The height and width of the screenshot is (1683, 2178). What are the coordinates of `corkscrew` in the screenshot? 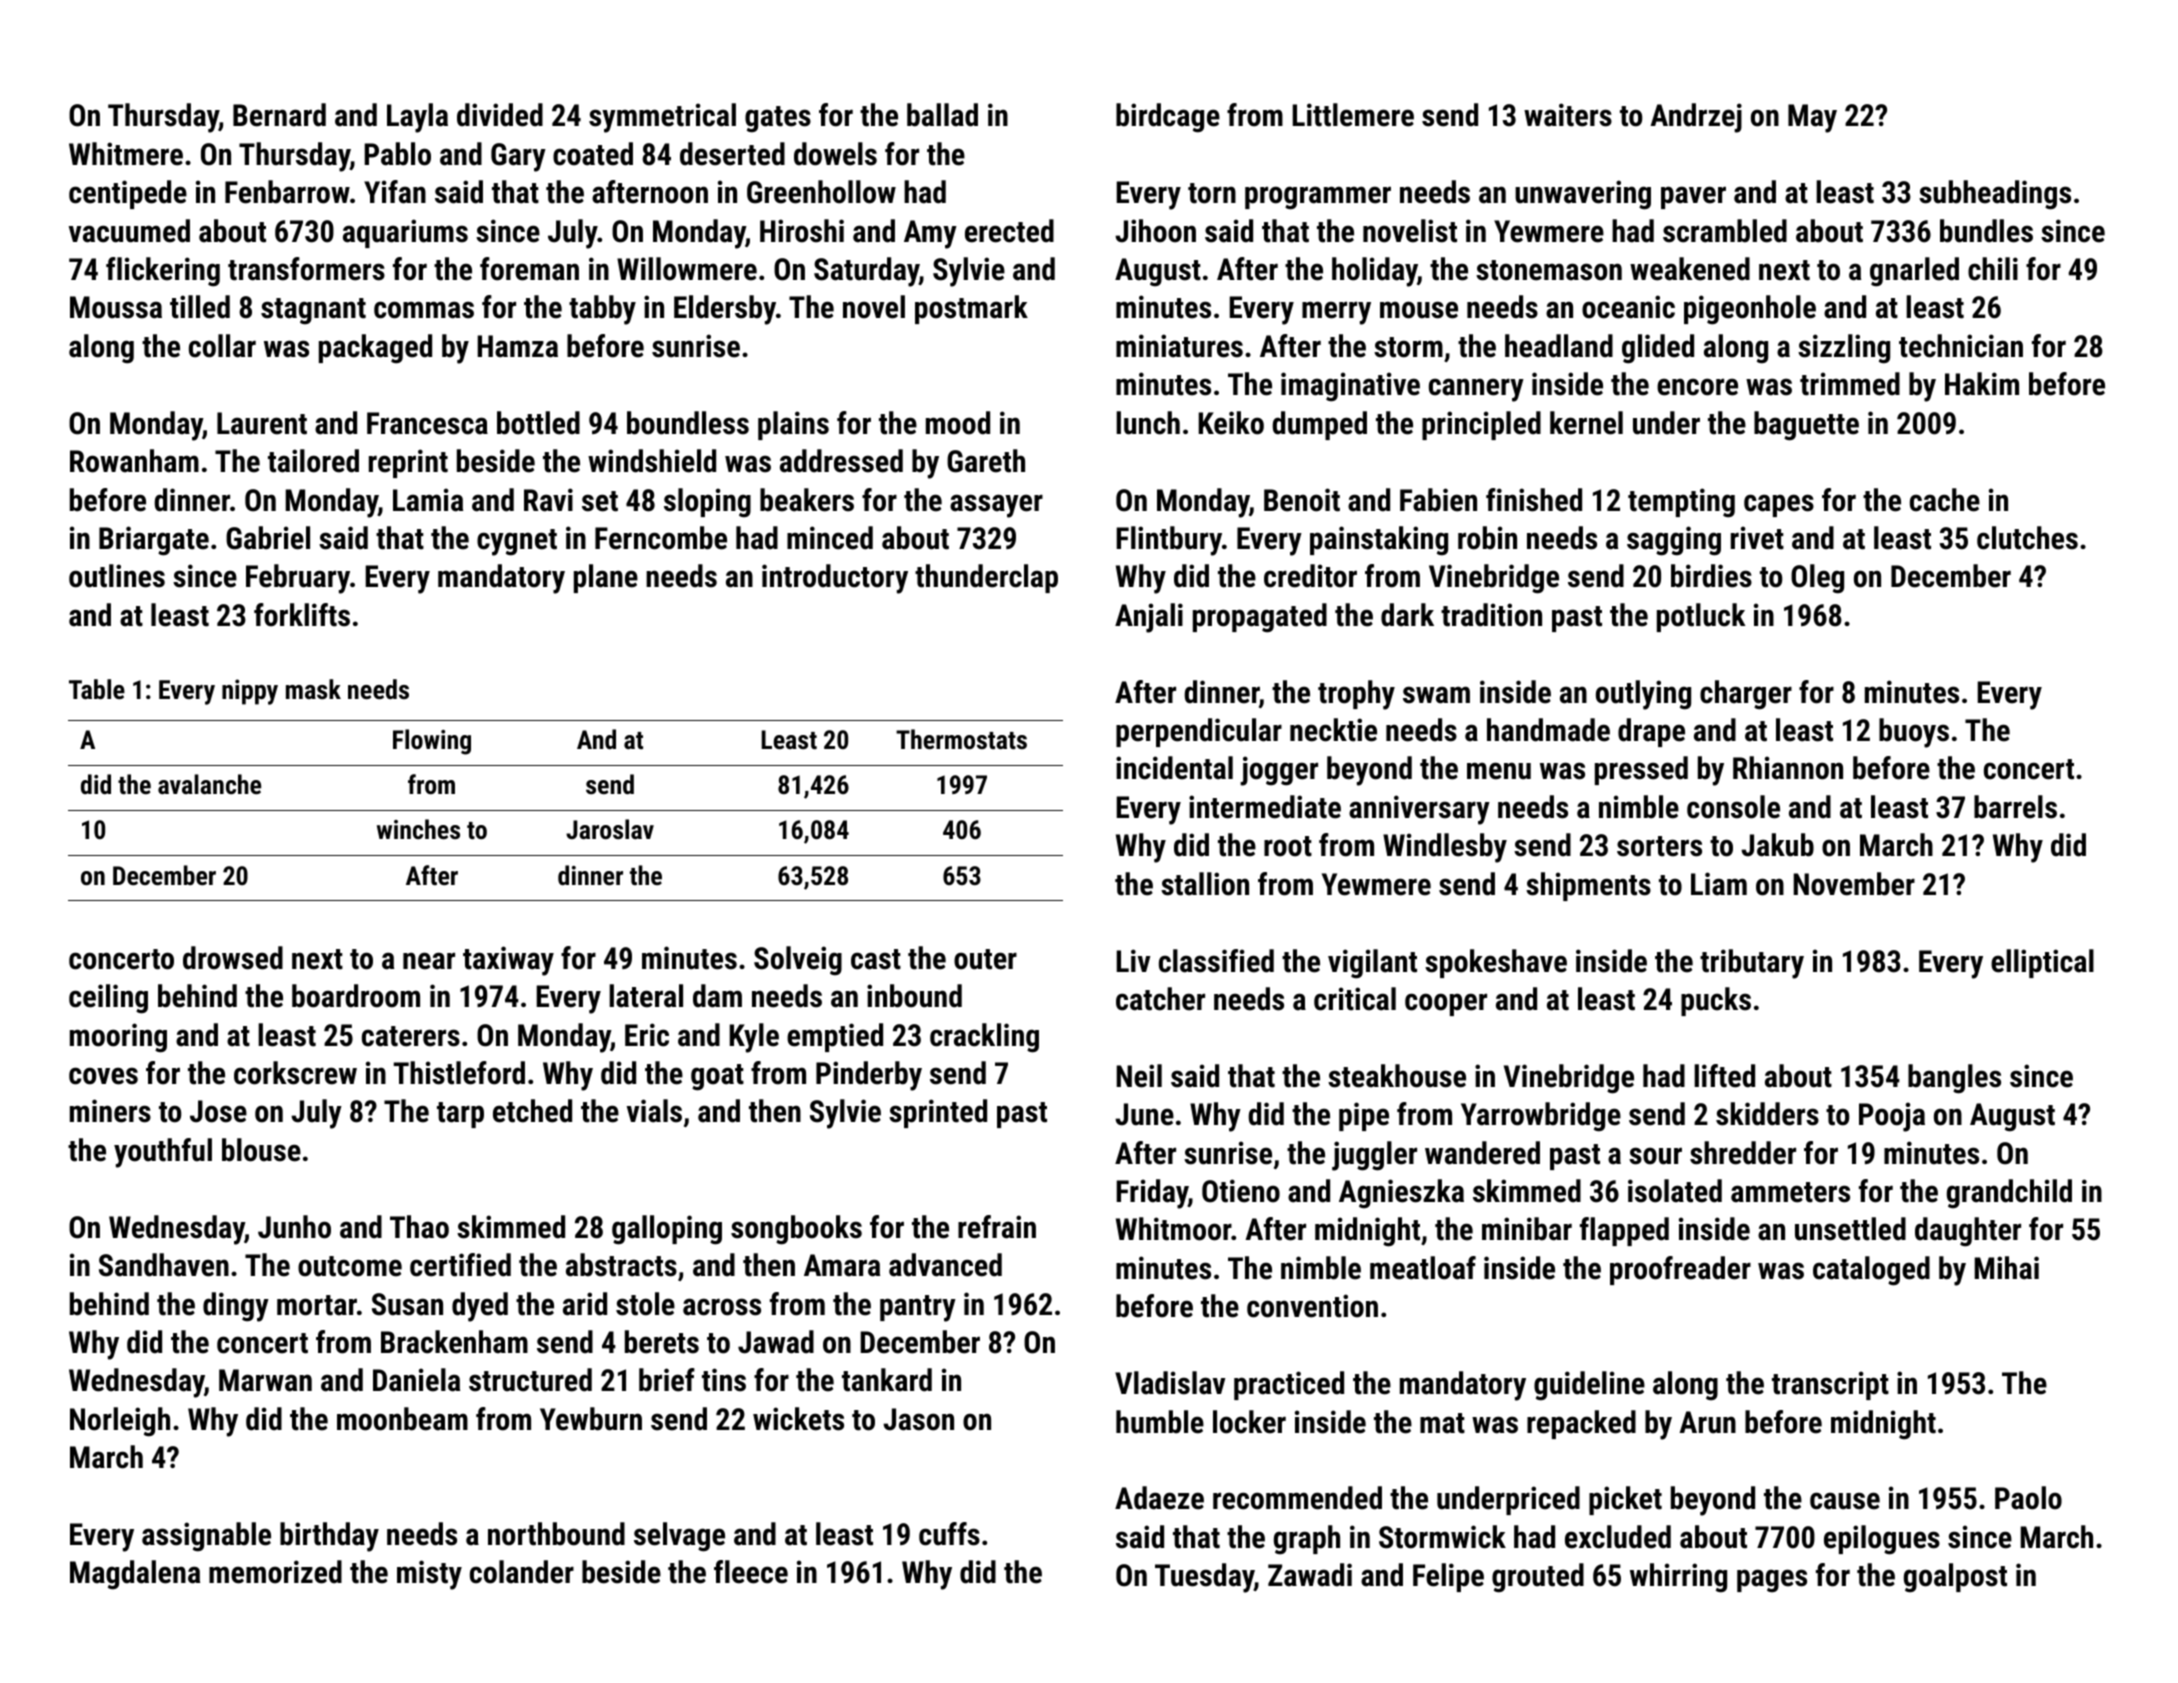 It's located at (295, 1073).
